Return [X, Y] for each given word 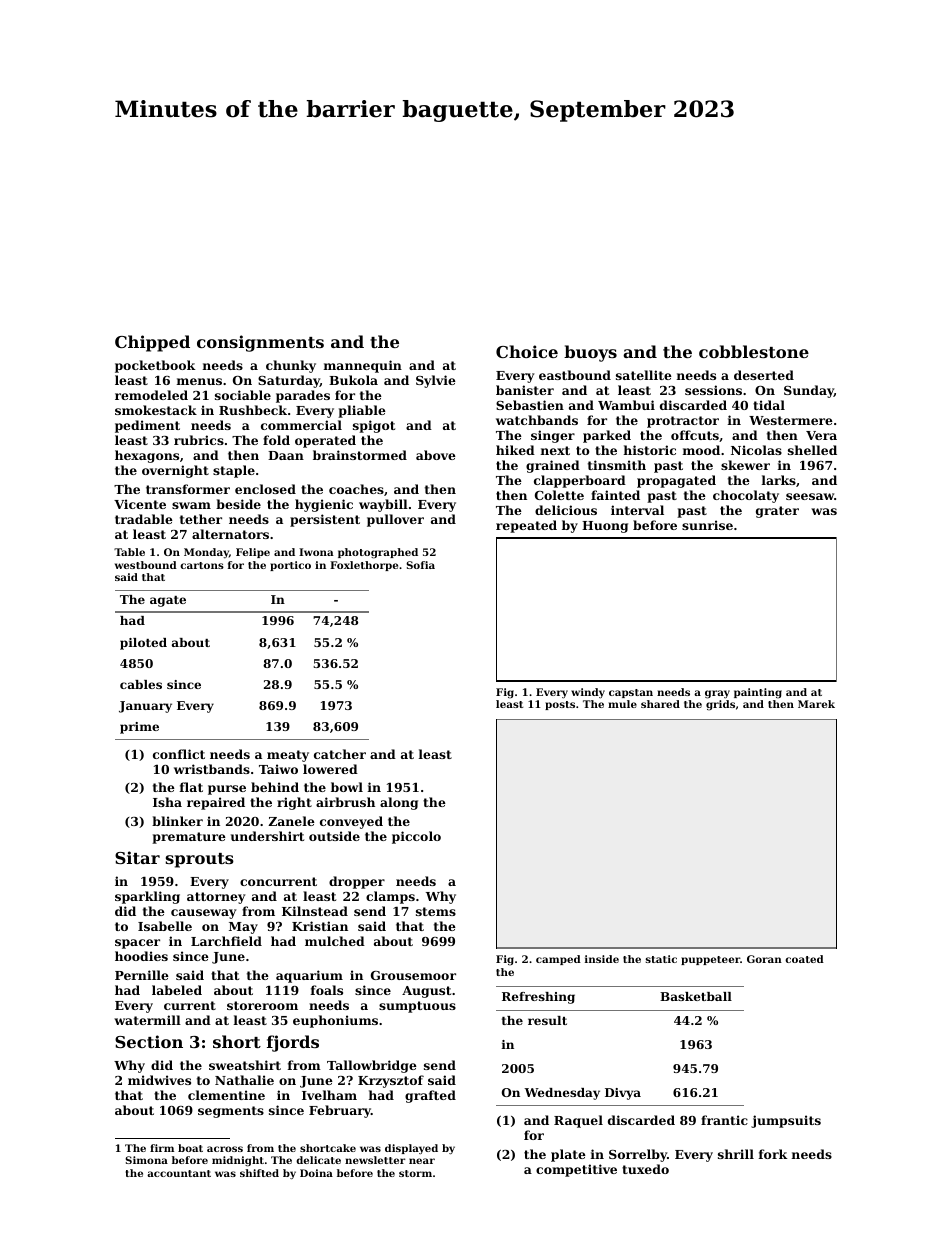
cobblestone [754, 351]
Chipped [152, 343]
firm [162, 1148]
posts [560, 705]
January [145, 707]
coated [804, 959]
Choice [527, 351]
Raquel [578, 1121]
